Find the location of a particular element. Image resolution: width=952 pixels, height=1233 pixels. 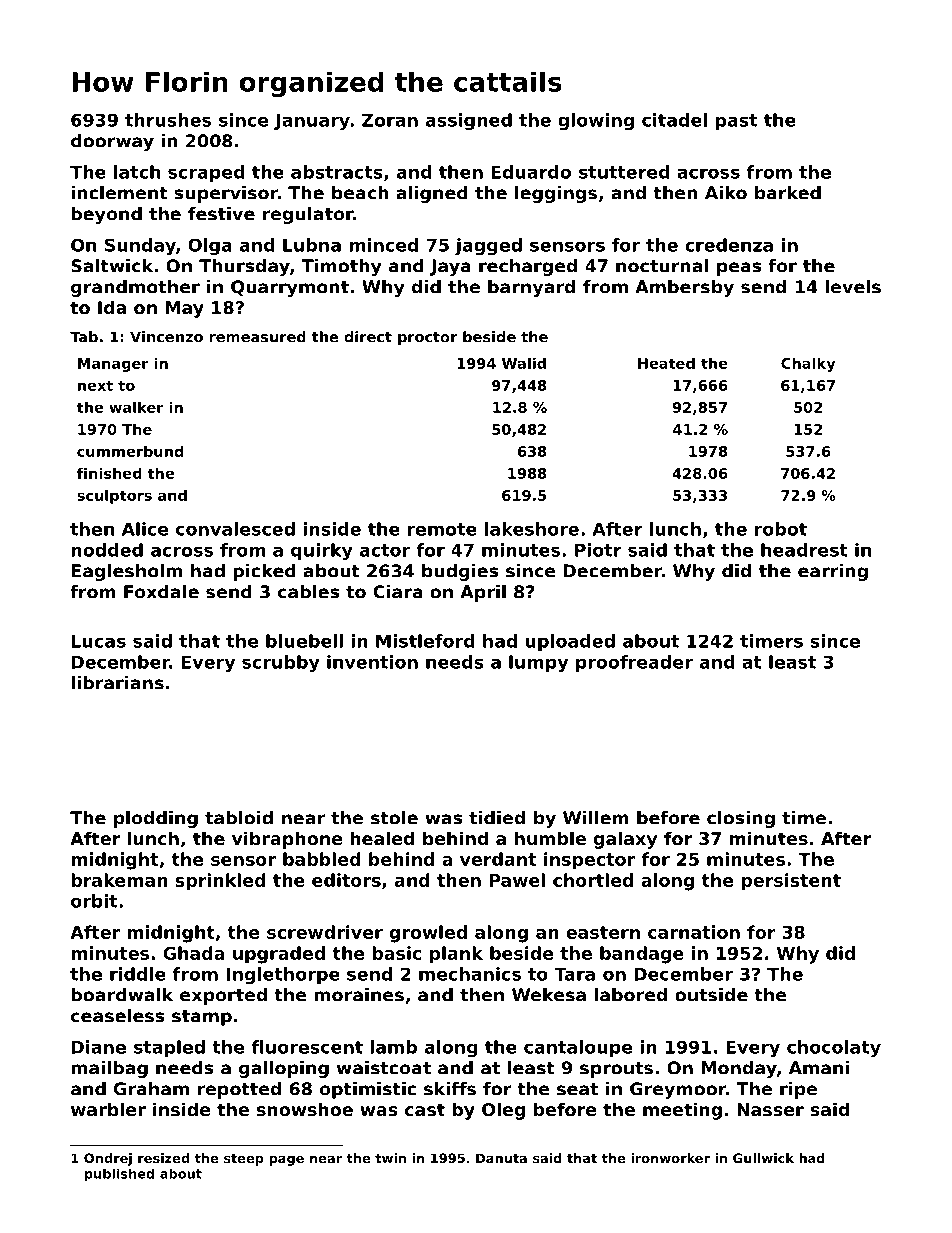

Aiko is located at coordinates (726, 193).
